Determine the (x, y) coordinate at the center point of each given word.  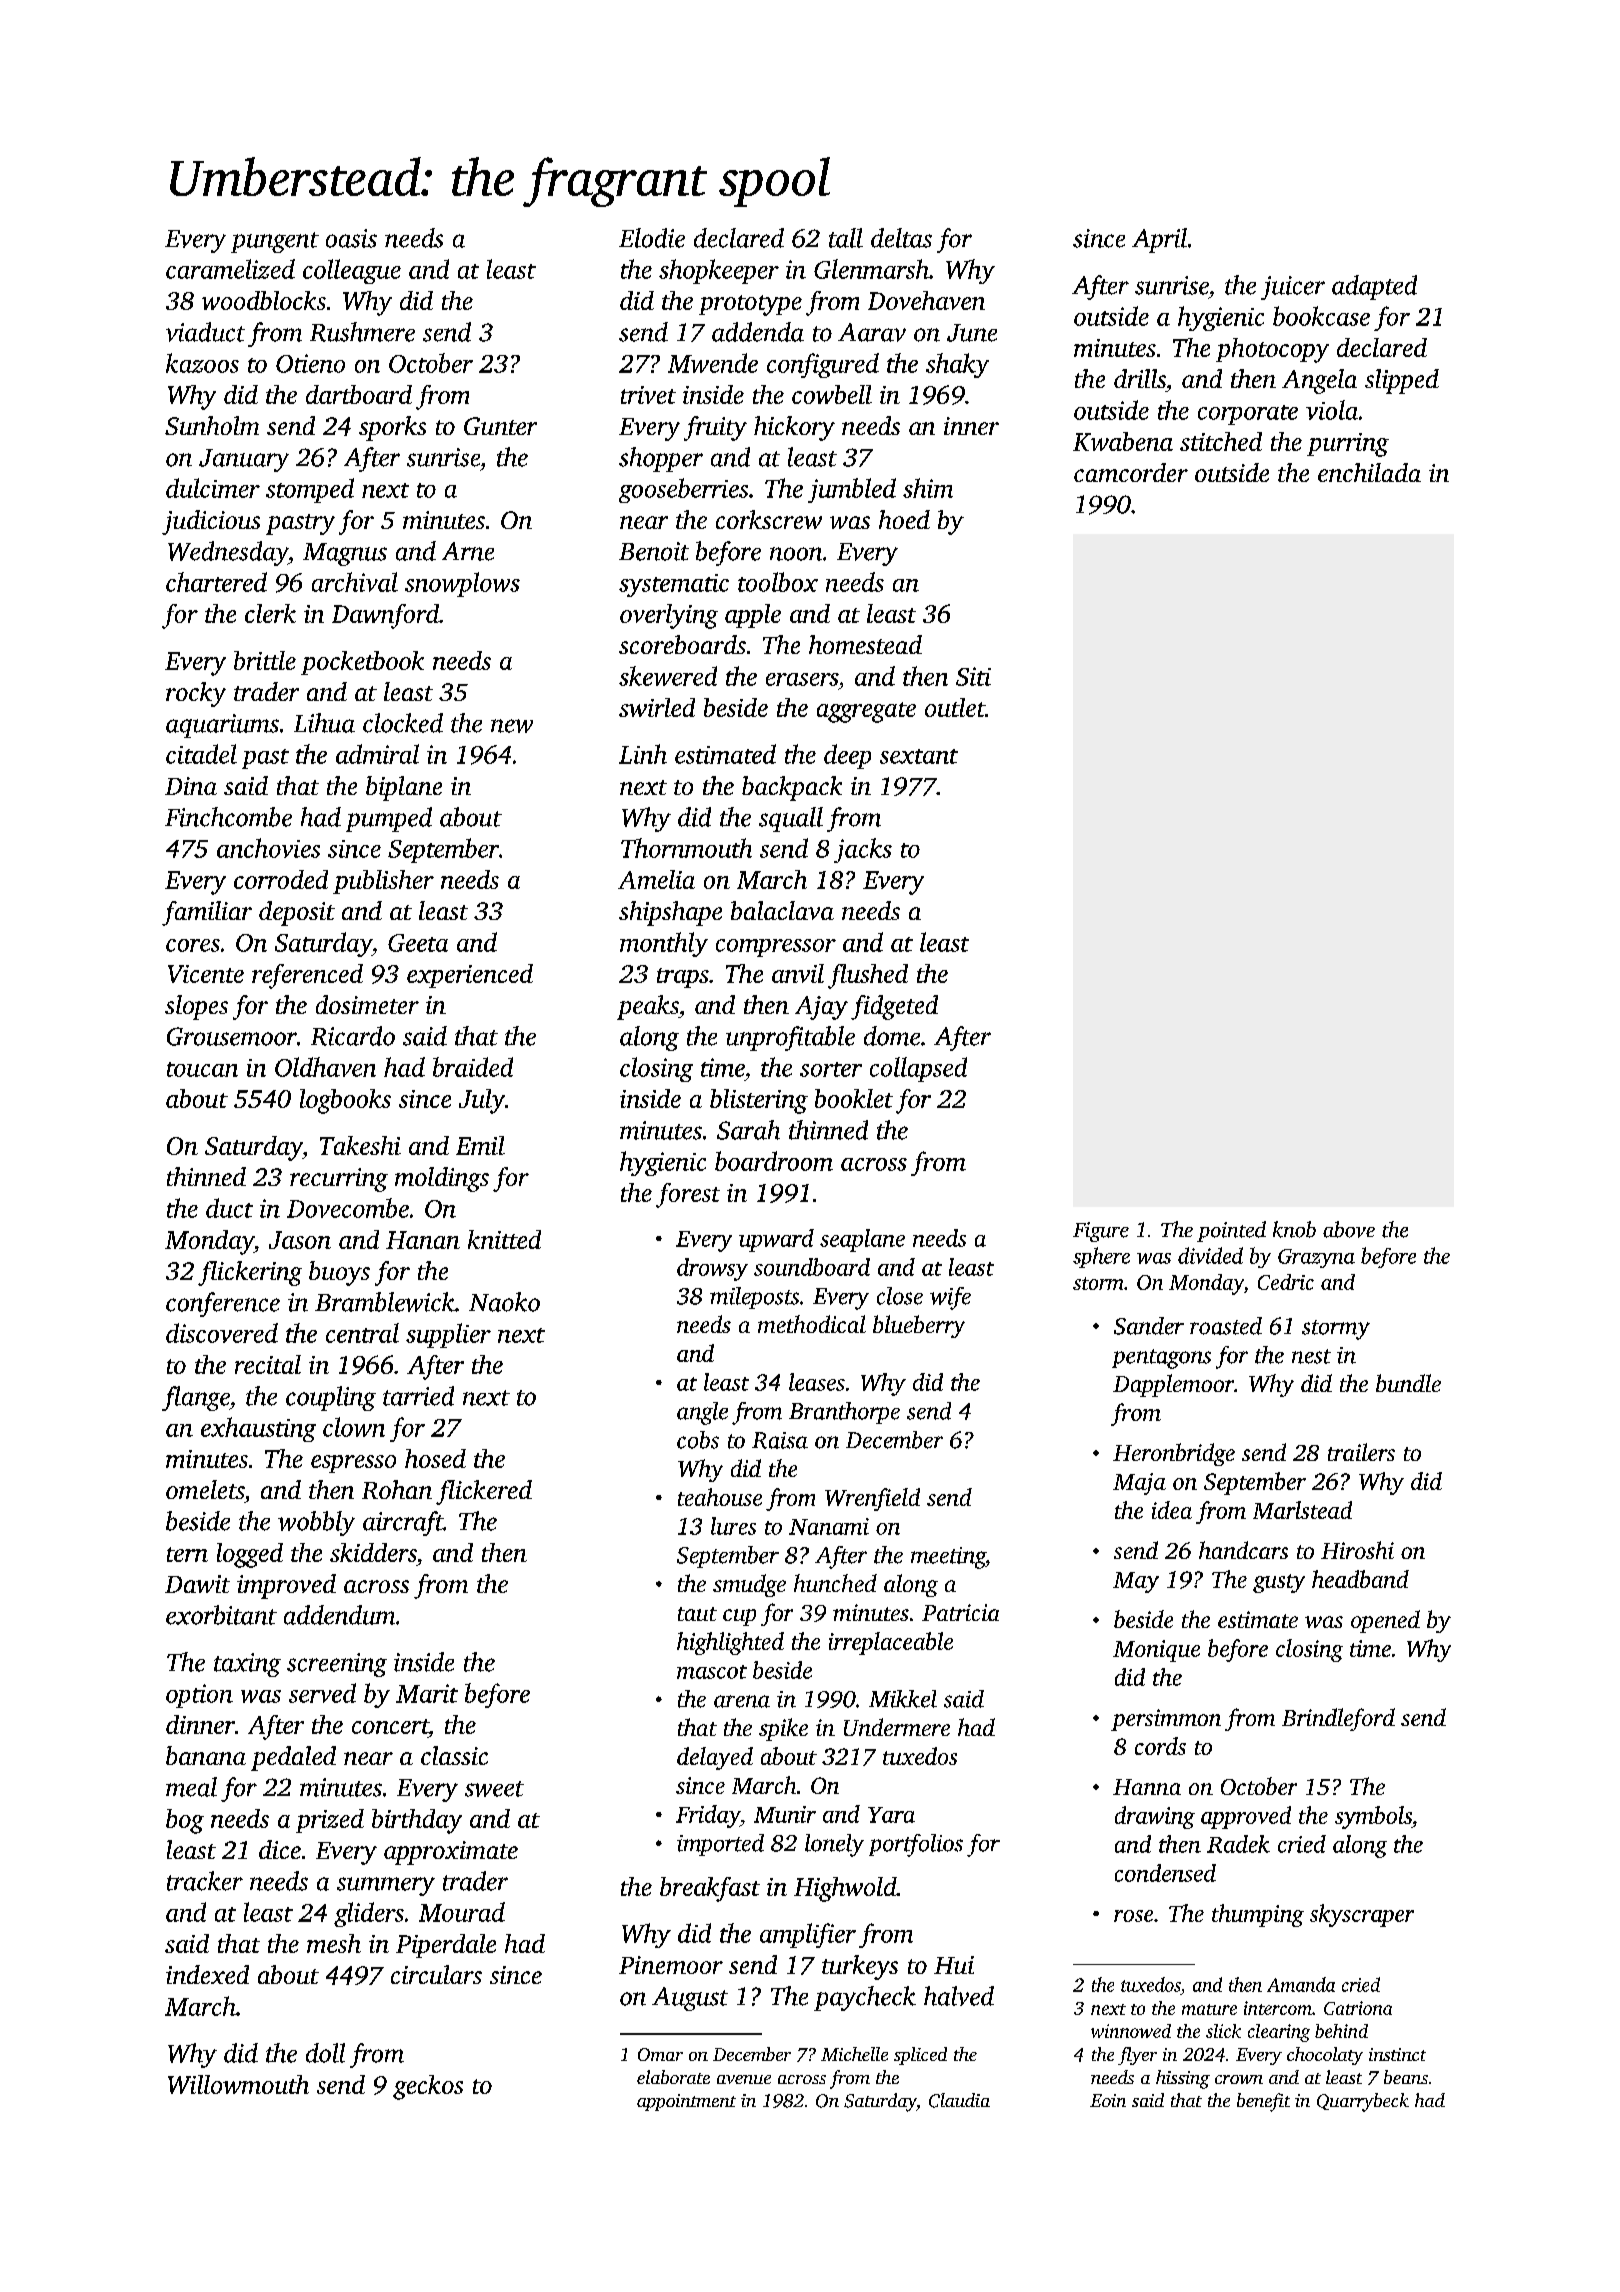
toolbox (778, 582)
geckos (428, 2087)
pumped (389, 819)
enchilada (1369, 472)
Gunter (500, 426)
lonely (834, 1845)
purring (1348, 445)
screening (337, 1665)
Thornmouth (686, 848)
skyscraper (1362, 1915)
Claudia (959, 2100)
